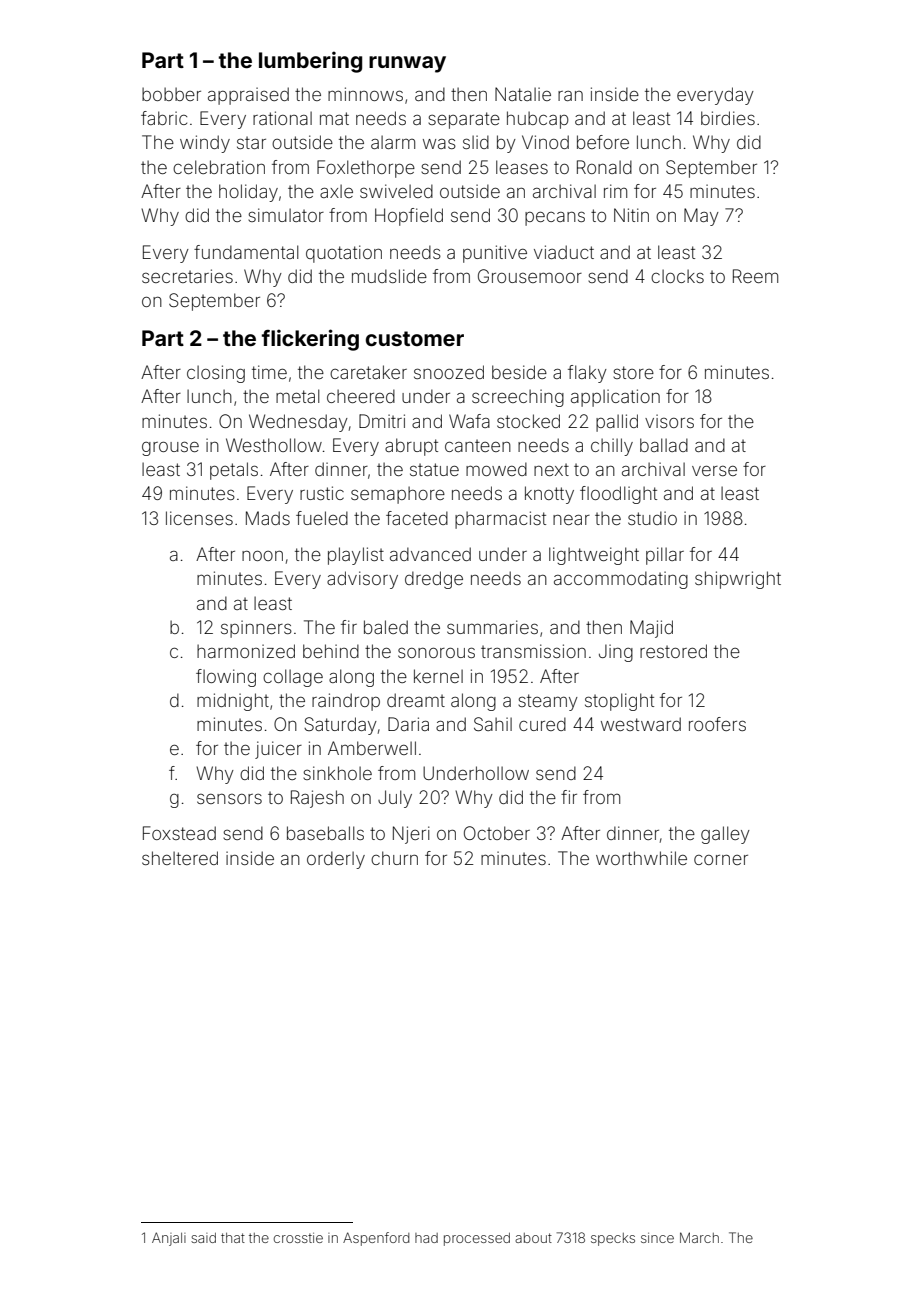 This screenshot has width=924, height=1314. I want to click on clocks, so click(677, 276).
